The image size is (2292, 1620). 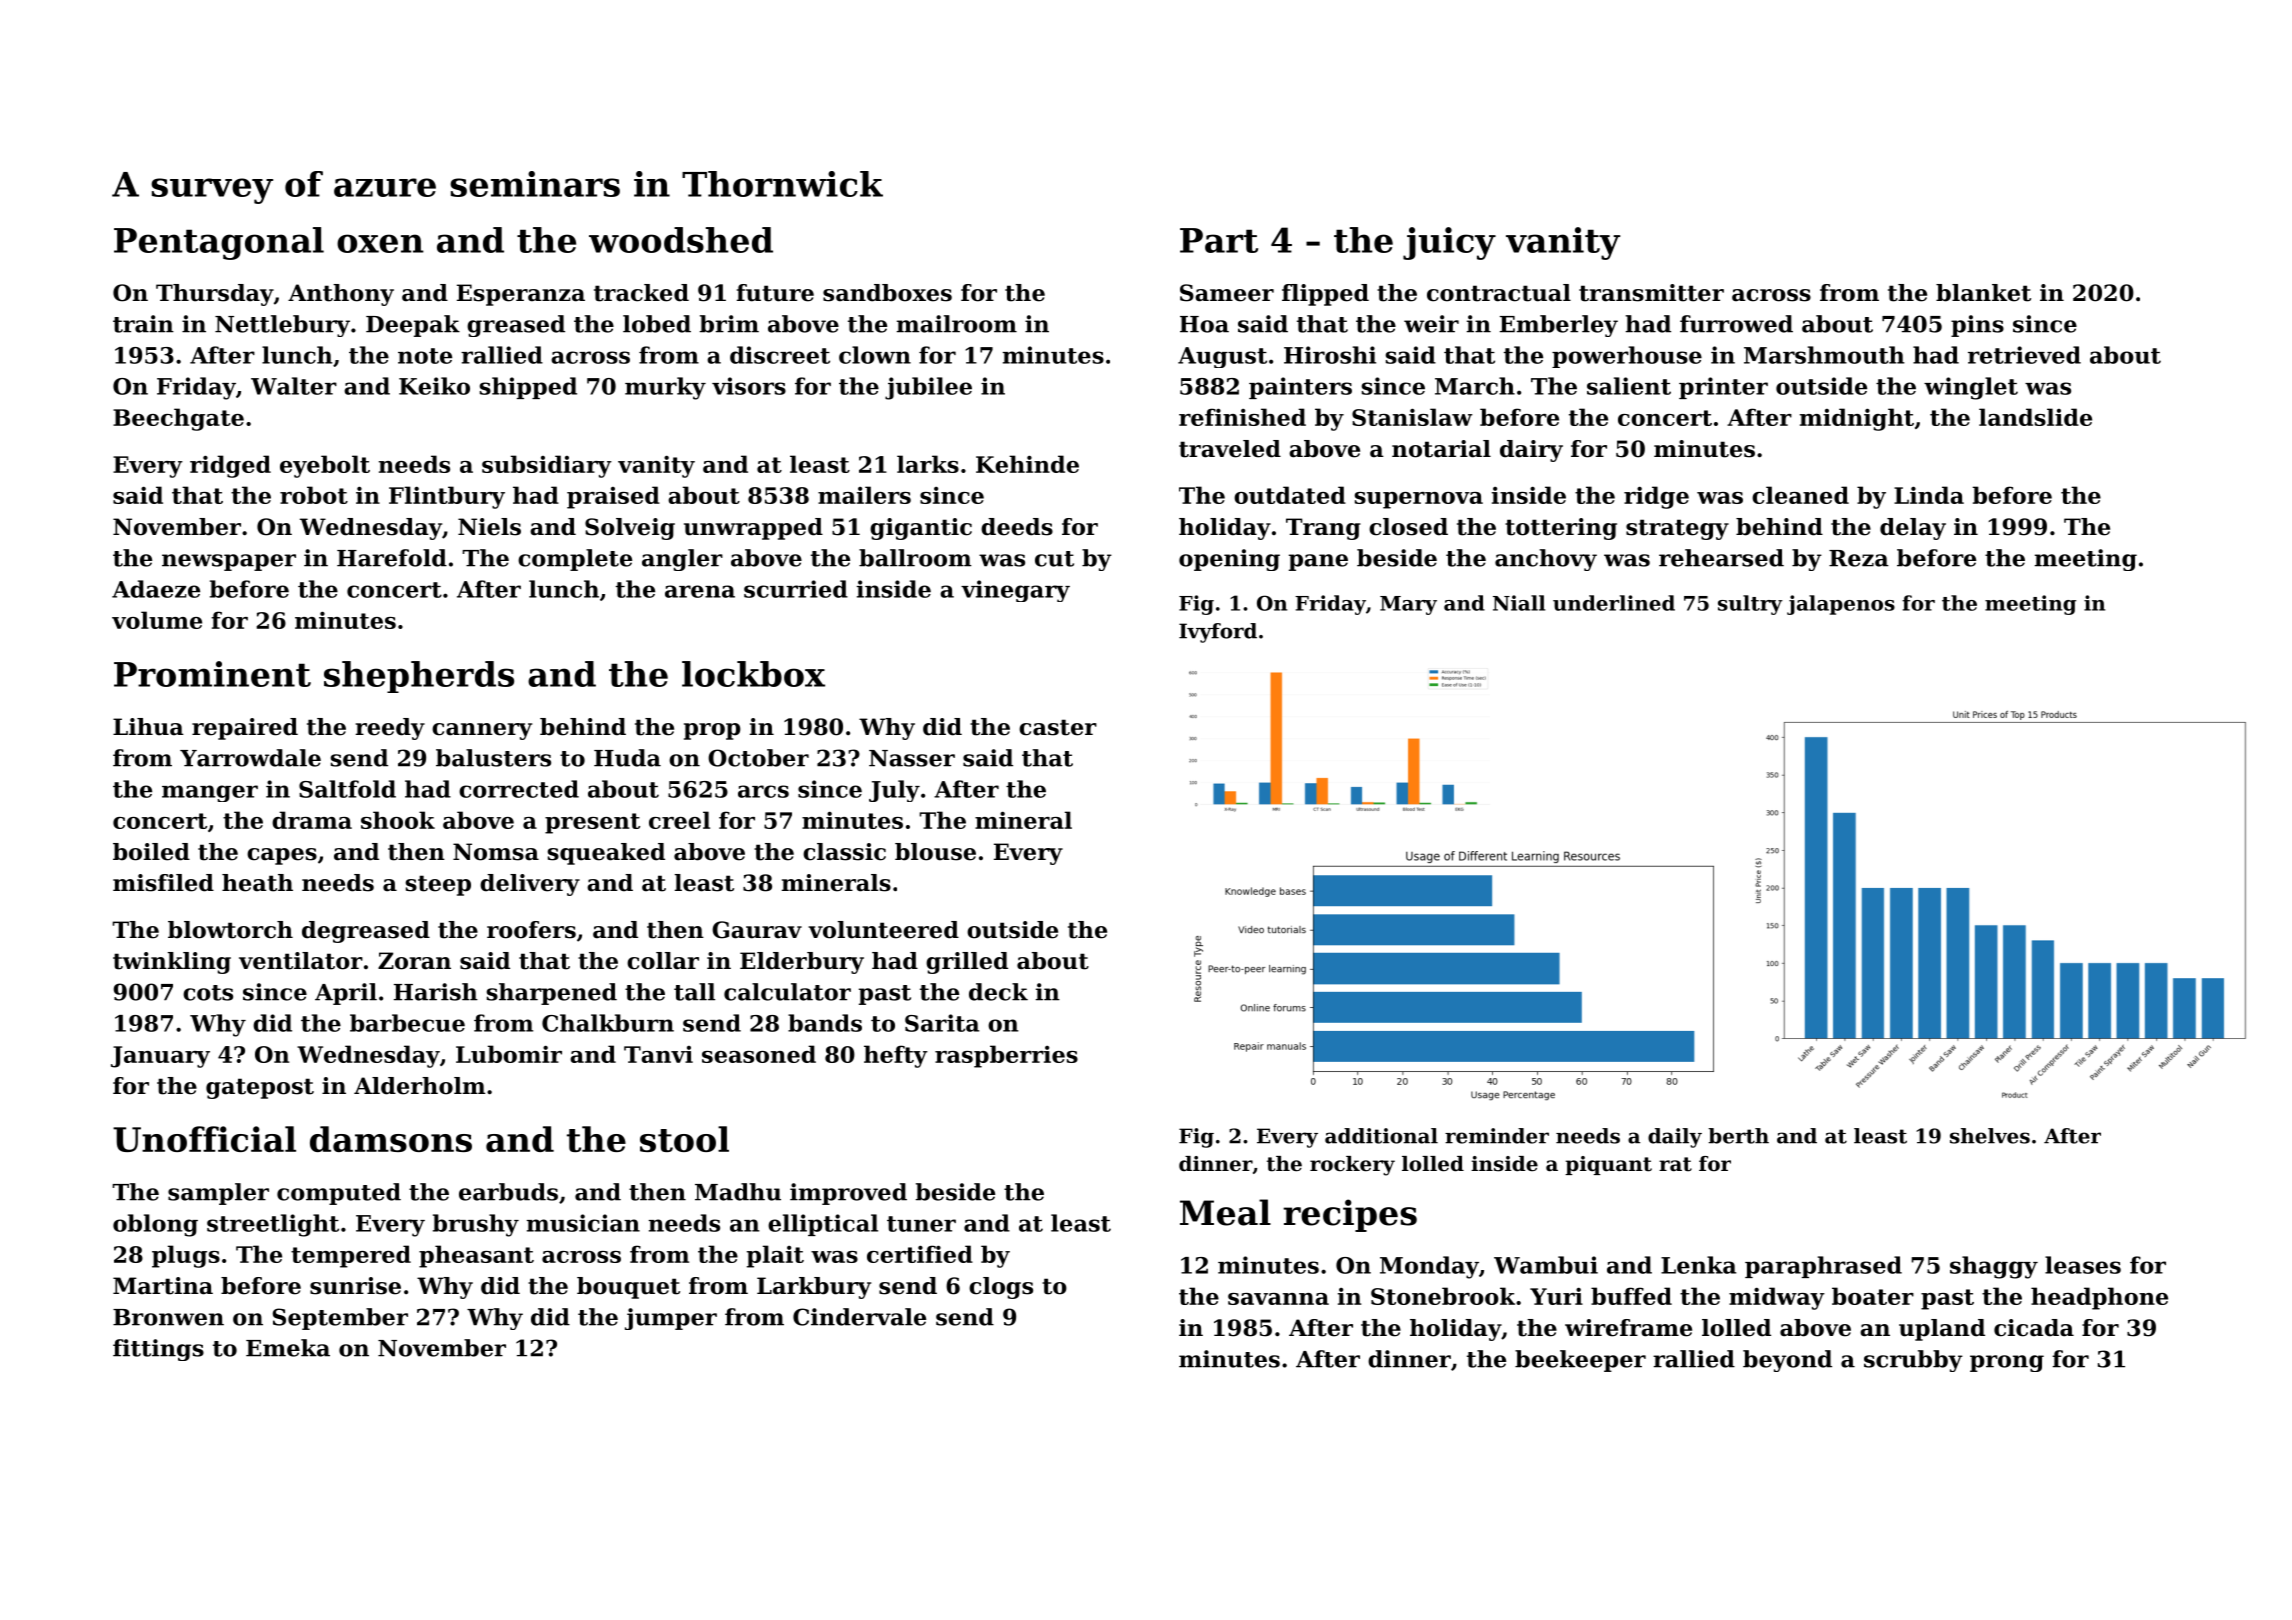 What do you see at coordinates (482, 731) in the screenshot?
I see `cannery` at bounding box center [482, 731].
